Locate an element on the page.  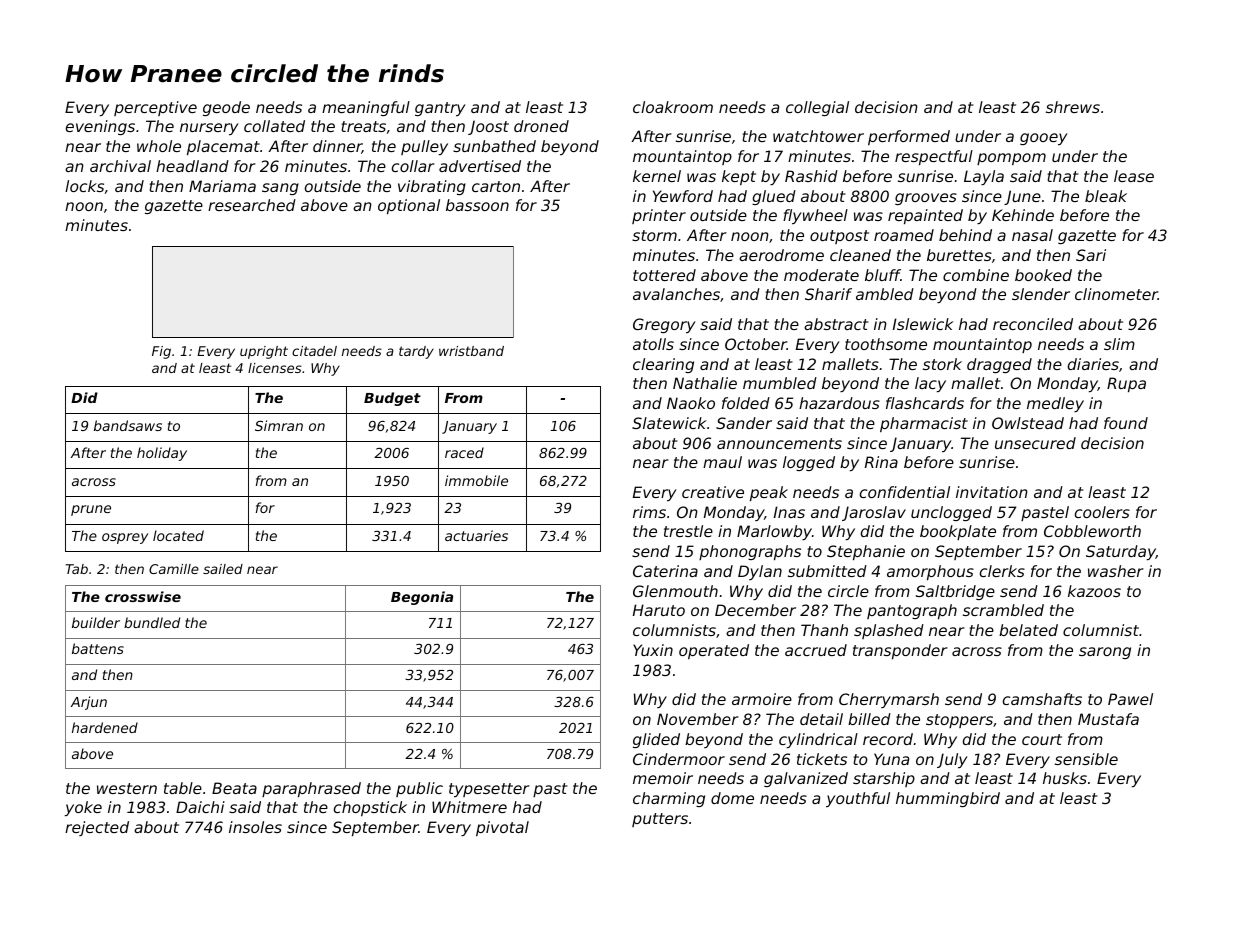
combine is located at coordinates (976, 275).
